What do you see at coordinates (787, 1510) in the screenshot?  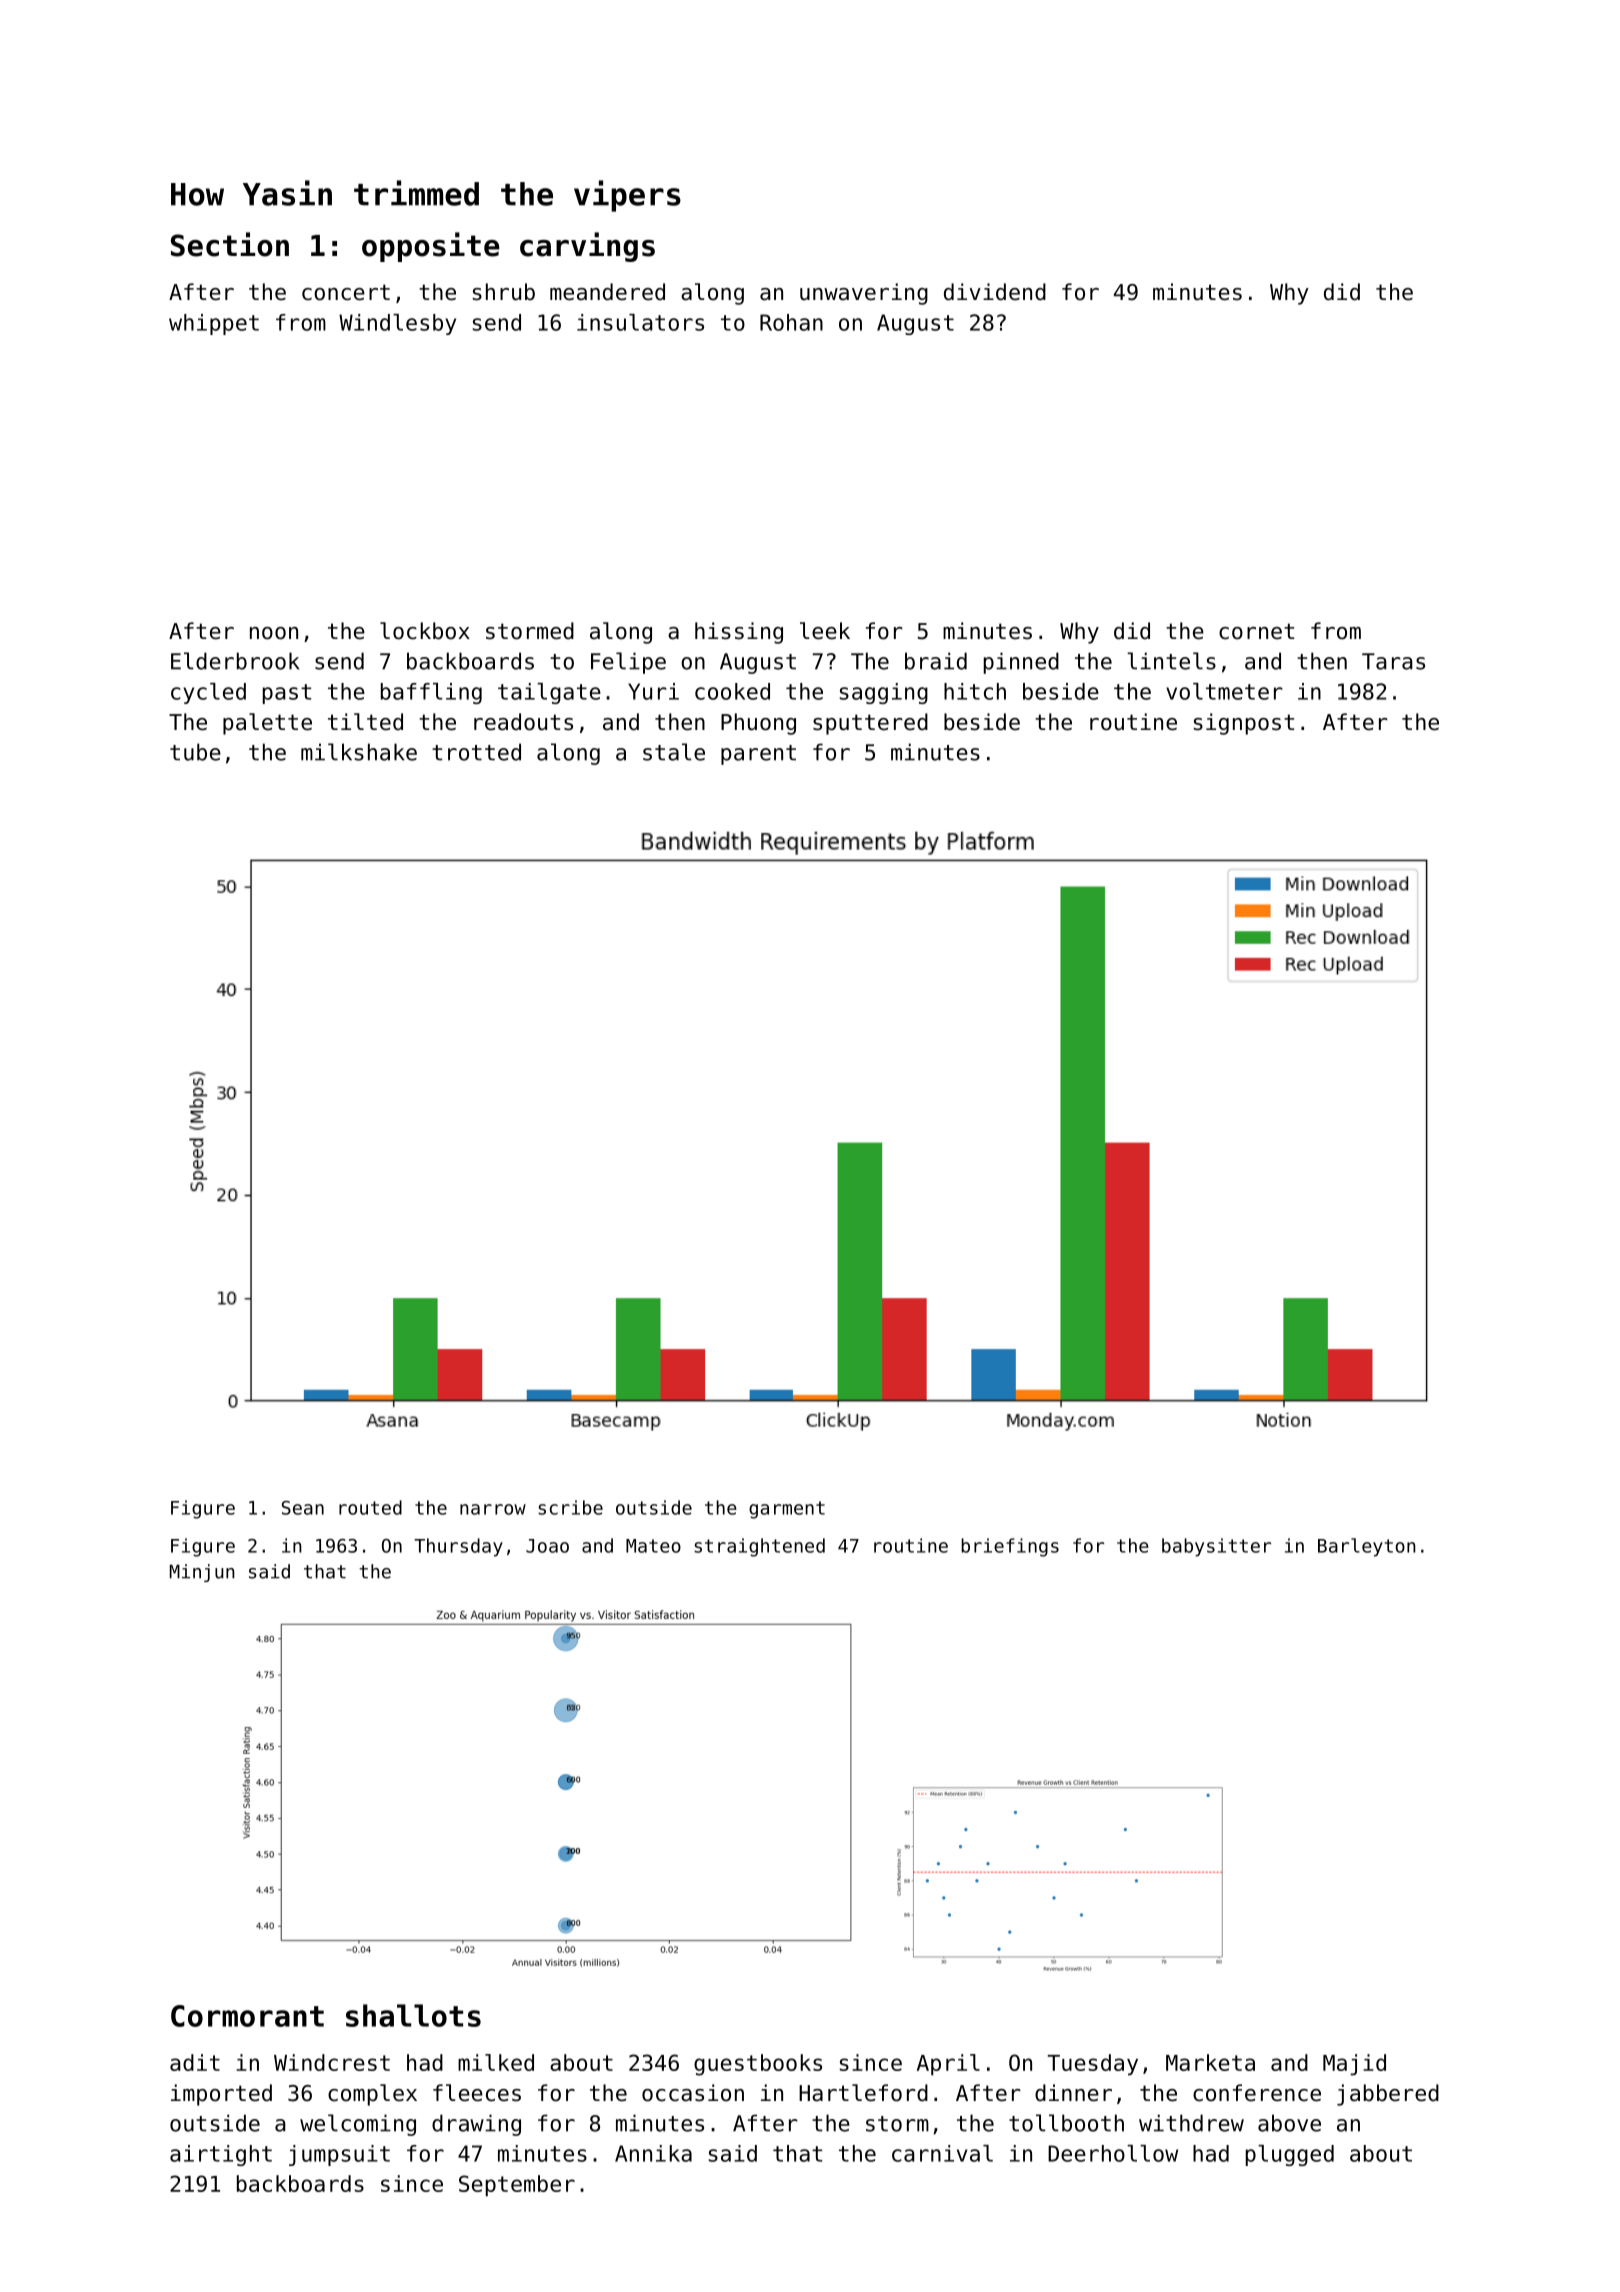 I see `garment` at bounding box center [787, 1510].
